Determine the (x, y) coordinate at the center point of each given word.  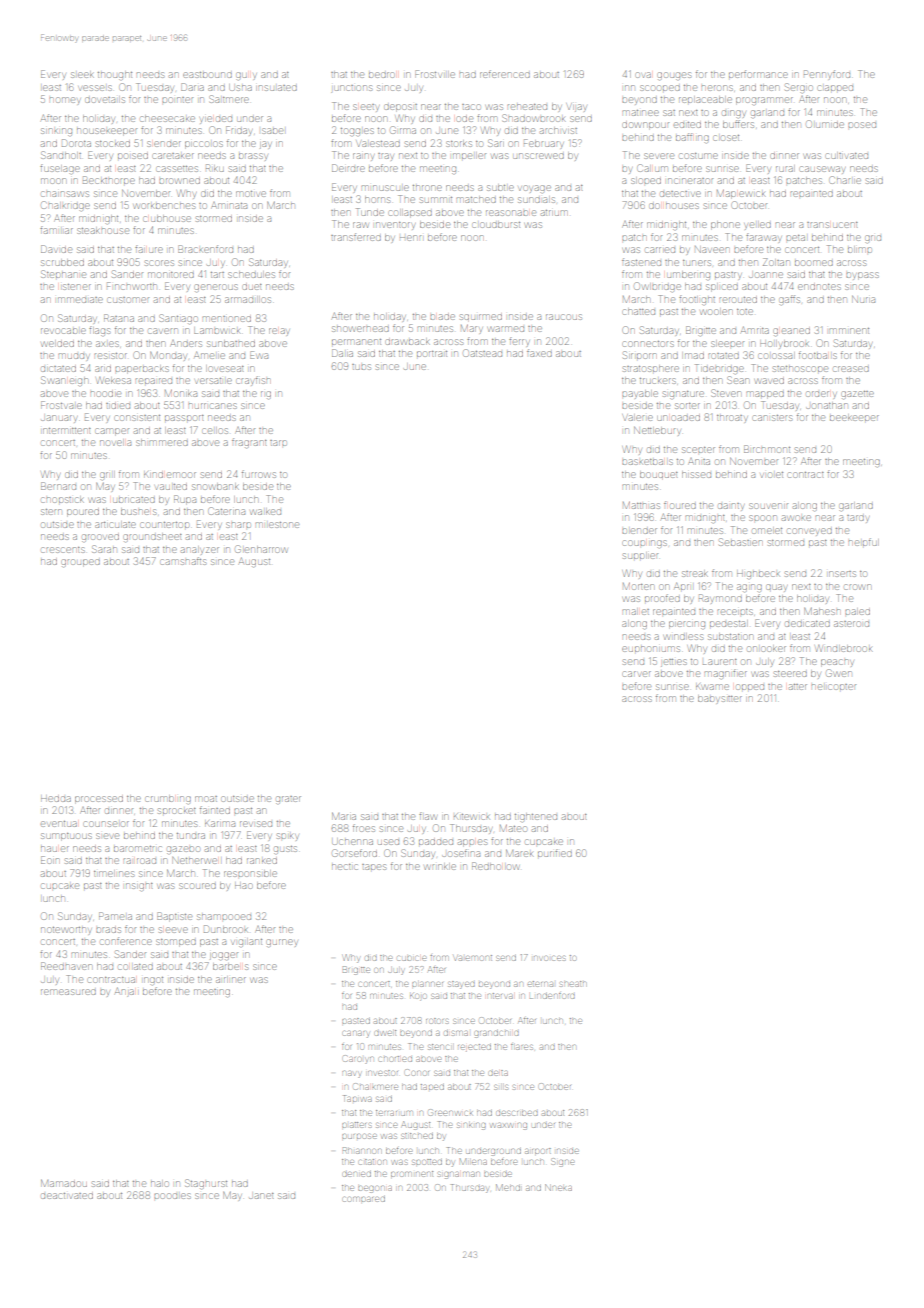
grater (288, 800)
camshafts (183, 561)
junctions (351, 89)
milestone (277, 525)
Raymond (720, 599)
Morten (638, 586)
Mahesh (822, 611)
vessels (95, 88)
